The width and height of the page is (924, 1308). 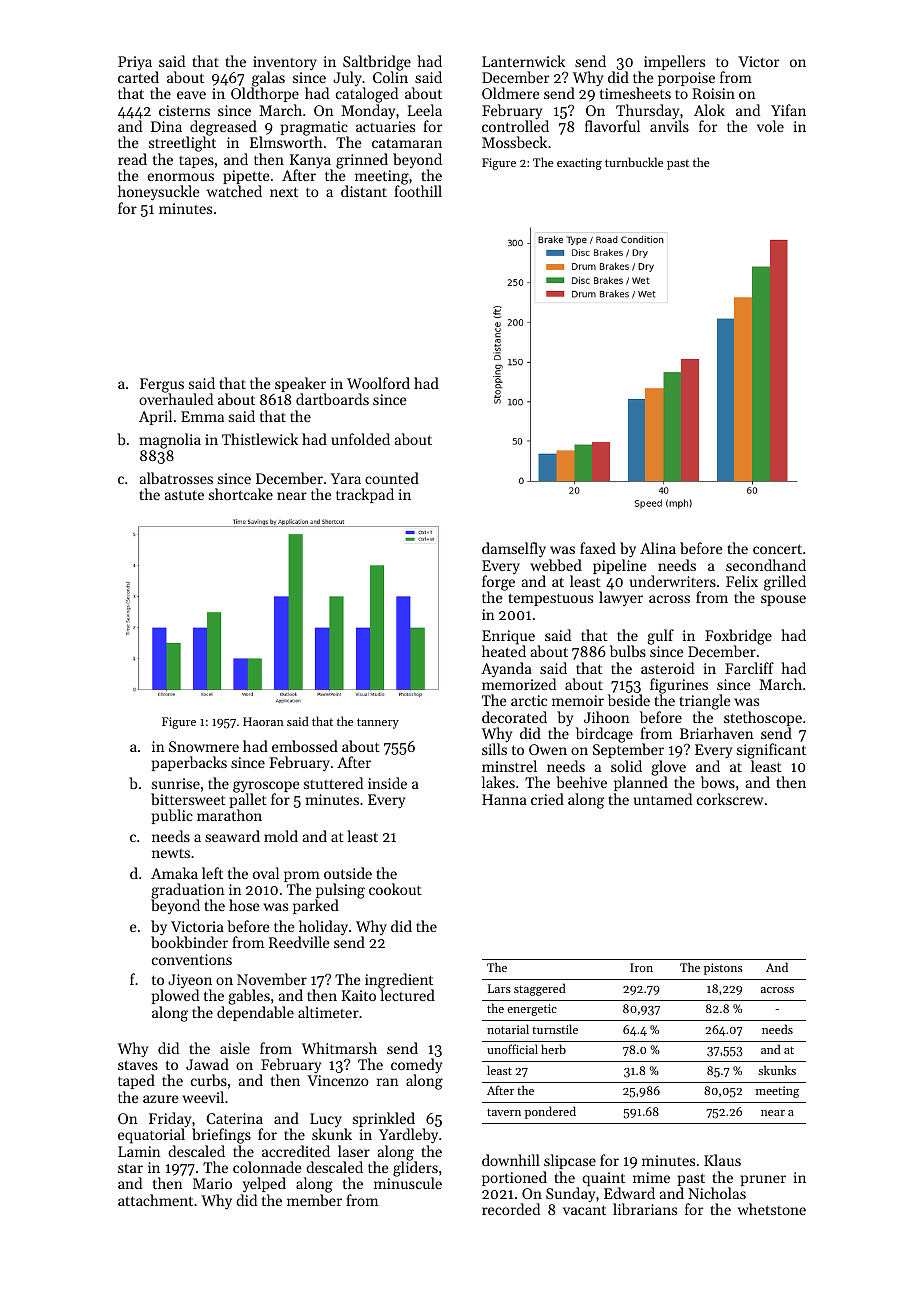 What do you see at coordinates (314, 1200) in the page?
I see `member` at bounding box center [314, 1200].
